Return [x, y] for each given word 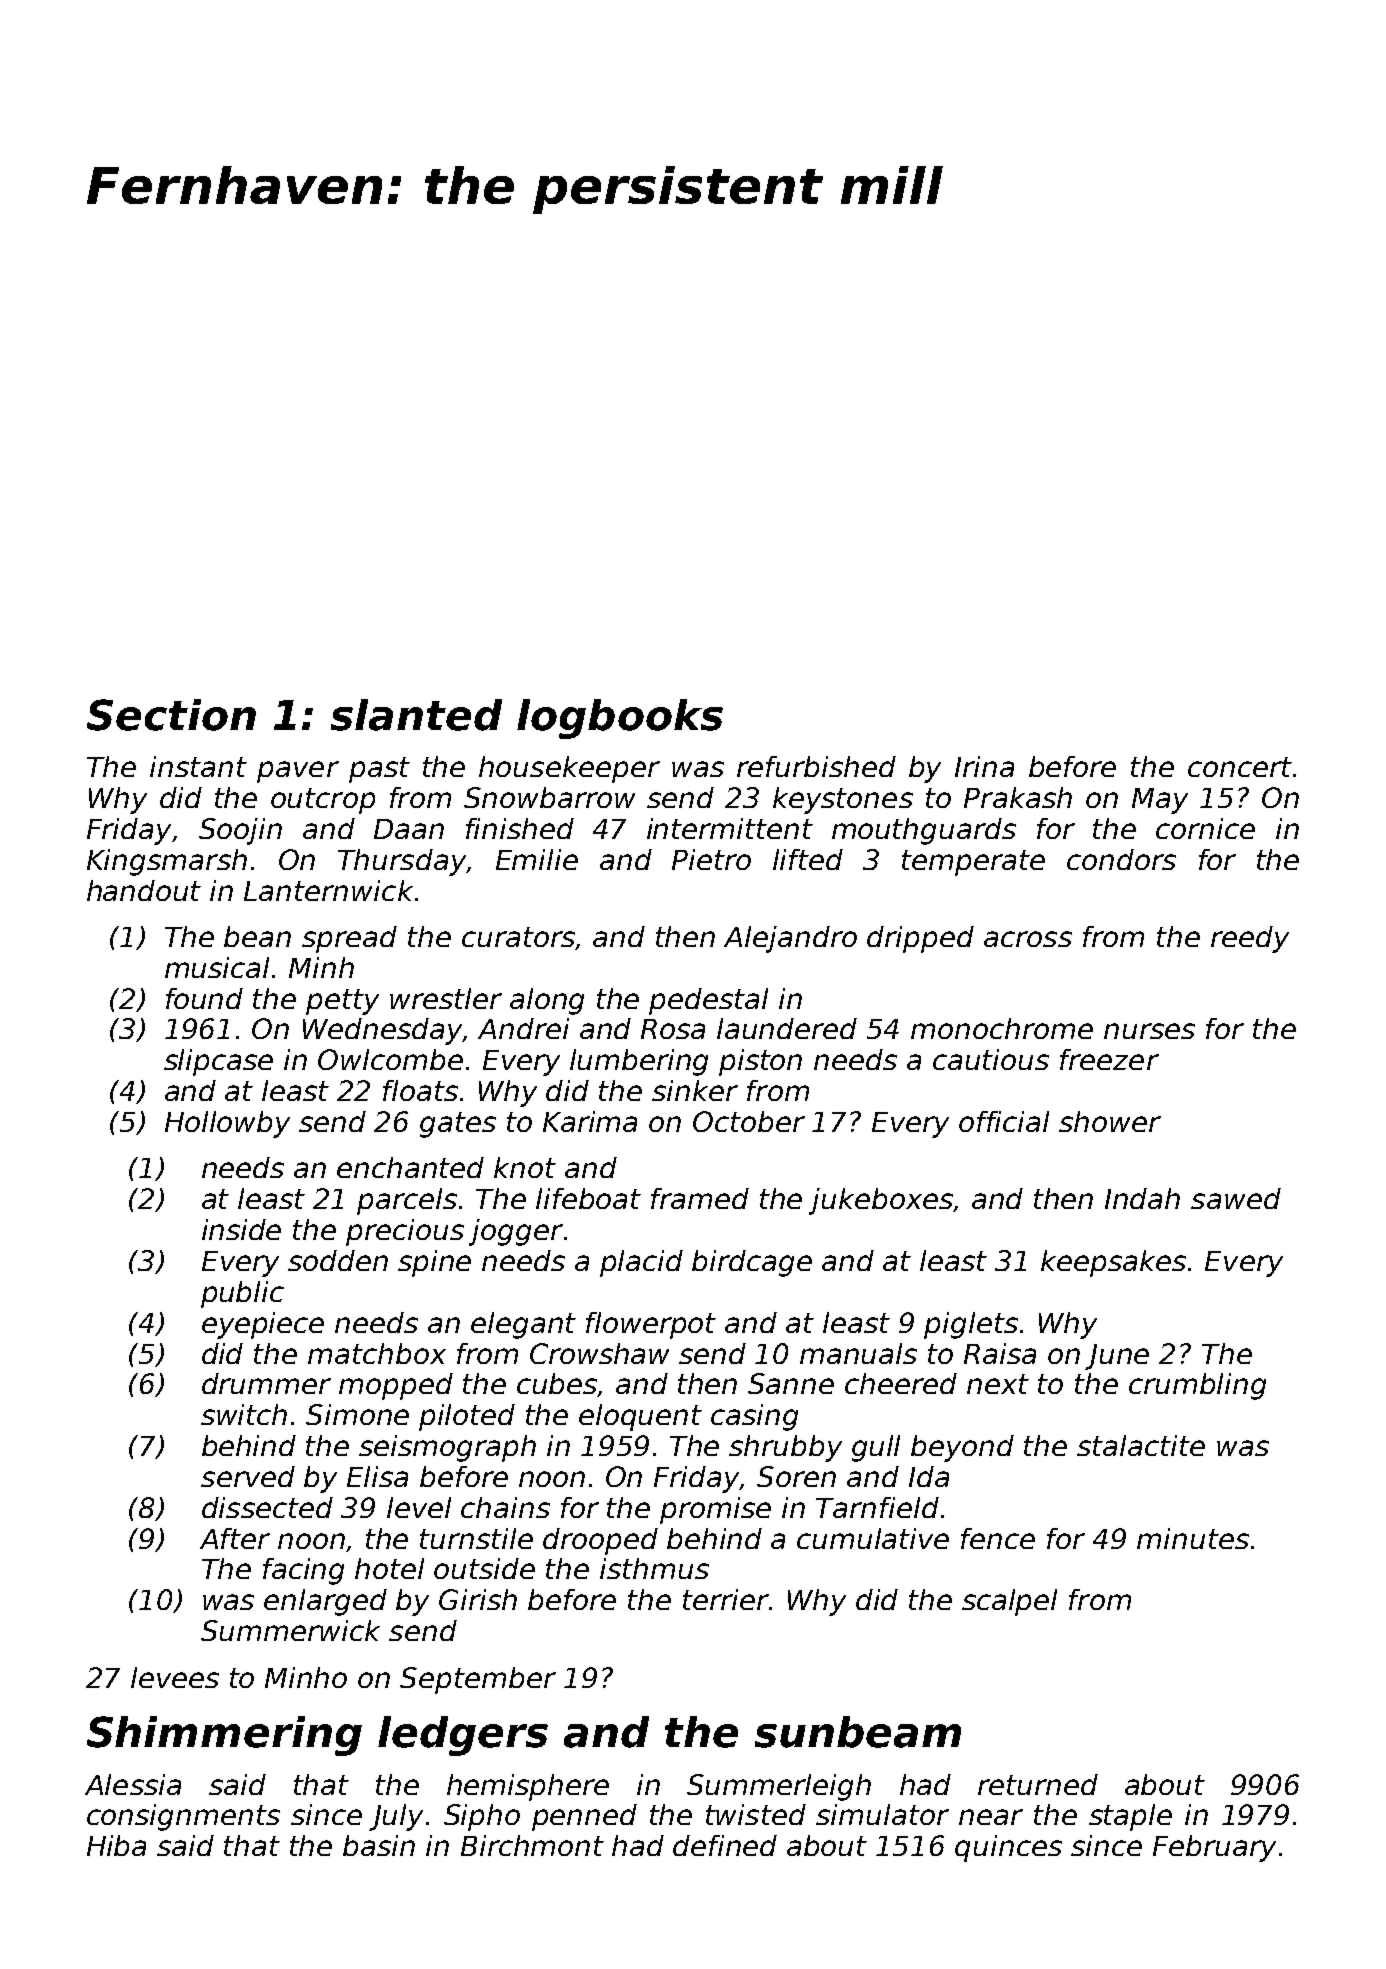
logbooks [620, 719]
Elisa [377, 1476]
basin [379, 1845]
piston [760, 1062]
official [1004, 1121]
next [998, 1384]
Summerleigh [779, 1787]
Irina [984, 766]
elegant [523, 1325]
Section [171, 715]
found [204, 998]
